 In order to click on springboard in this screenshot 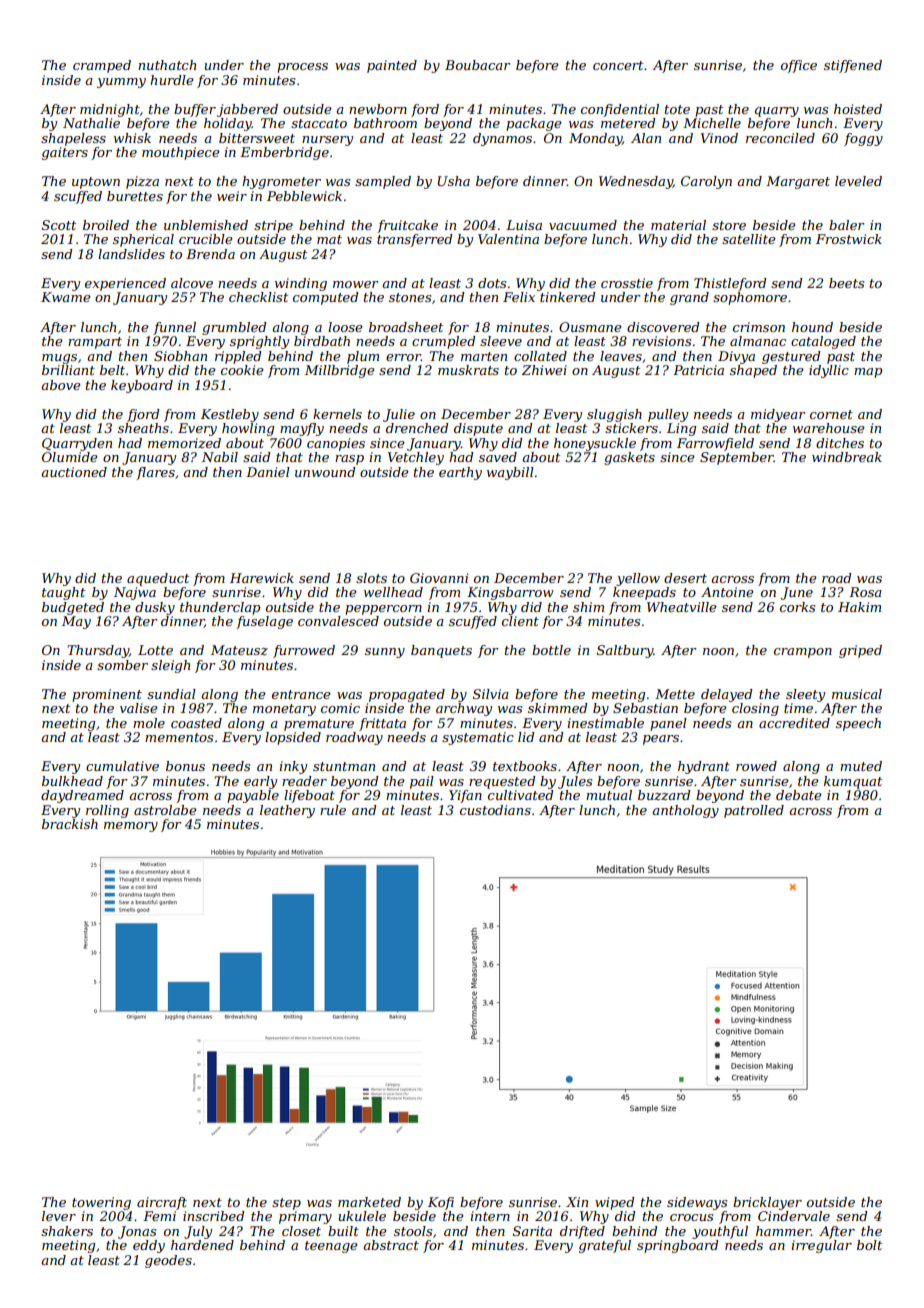, I will do `click(677, 1246)`.
